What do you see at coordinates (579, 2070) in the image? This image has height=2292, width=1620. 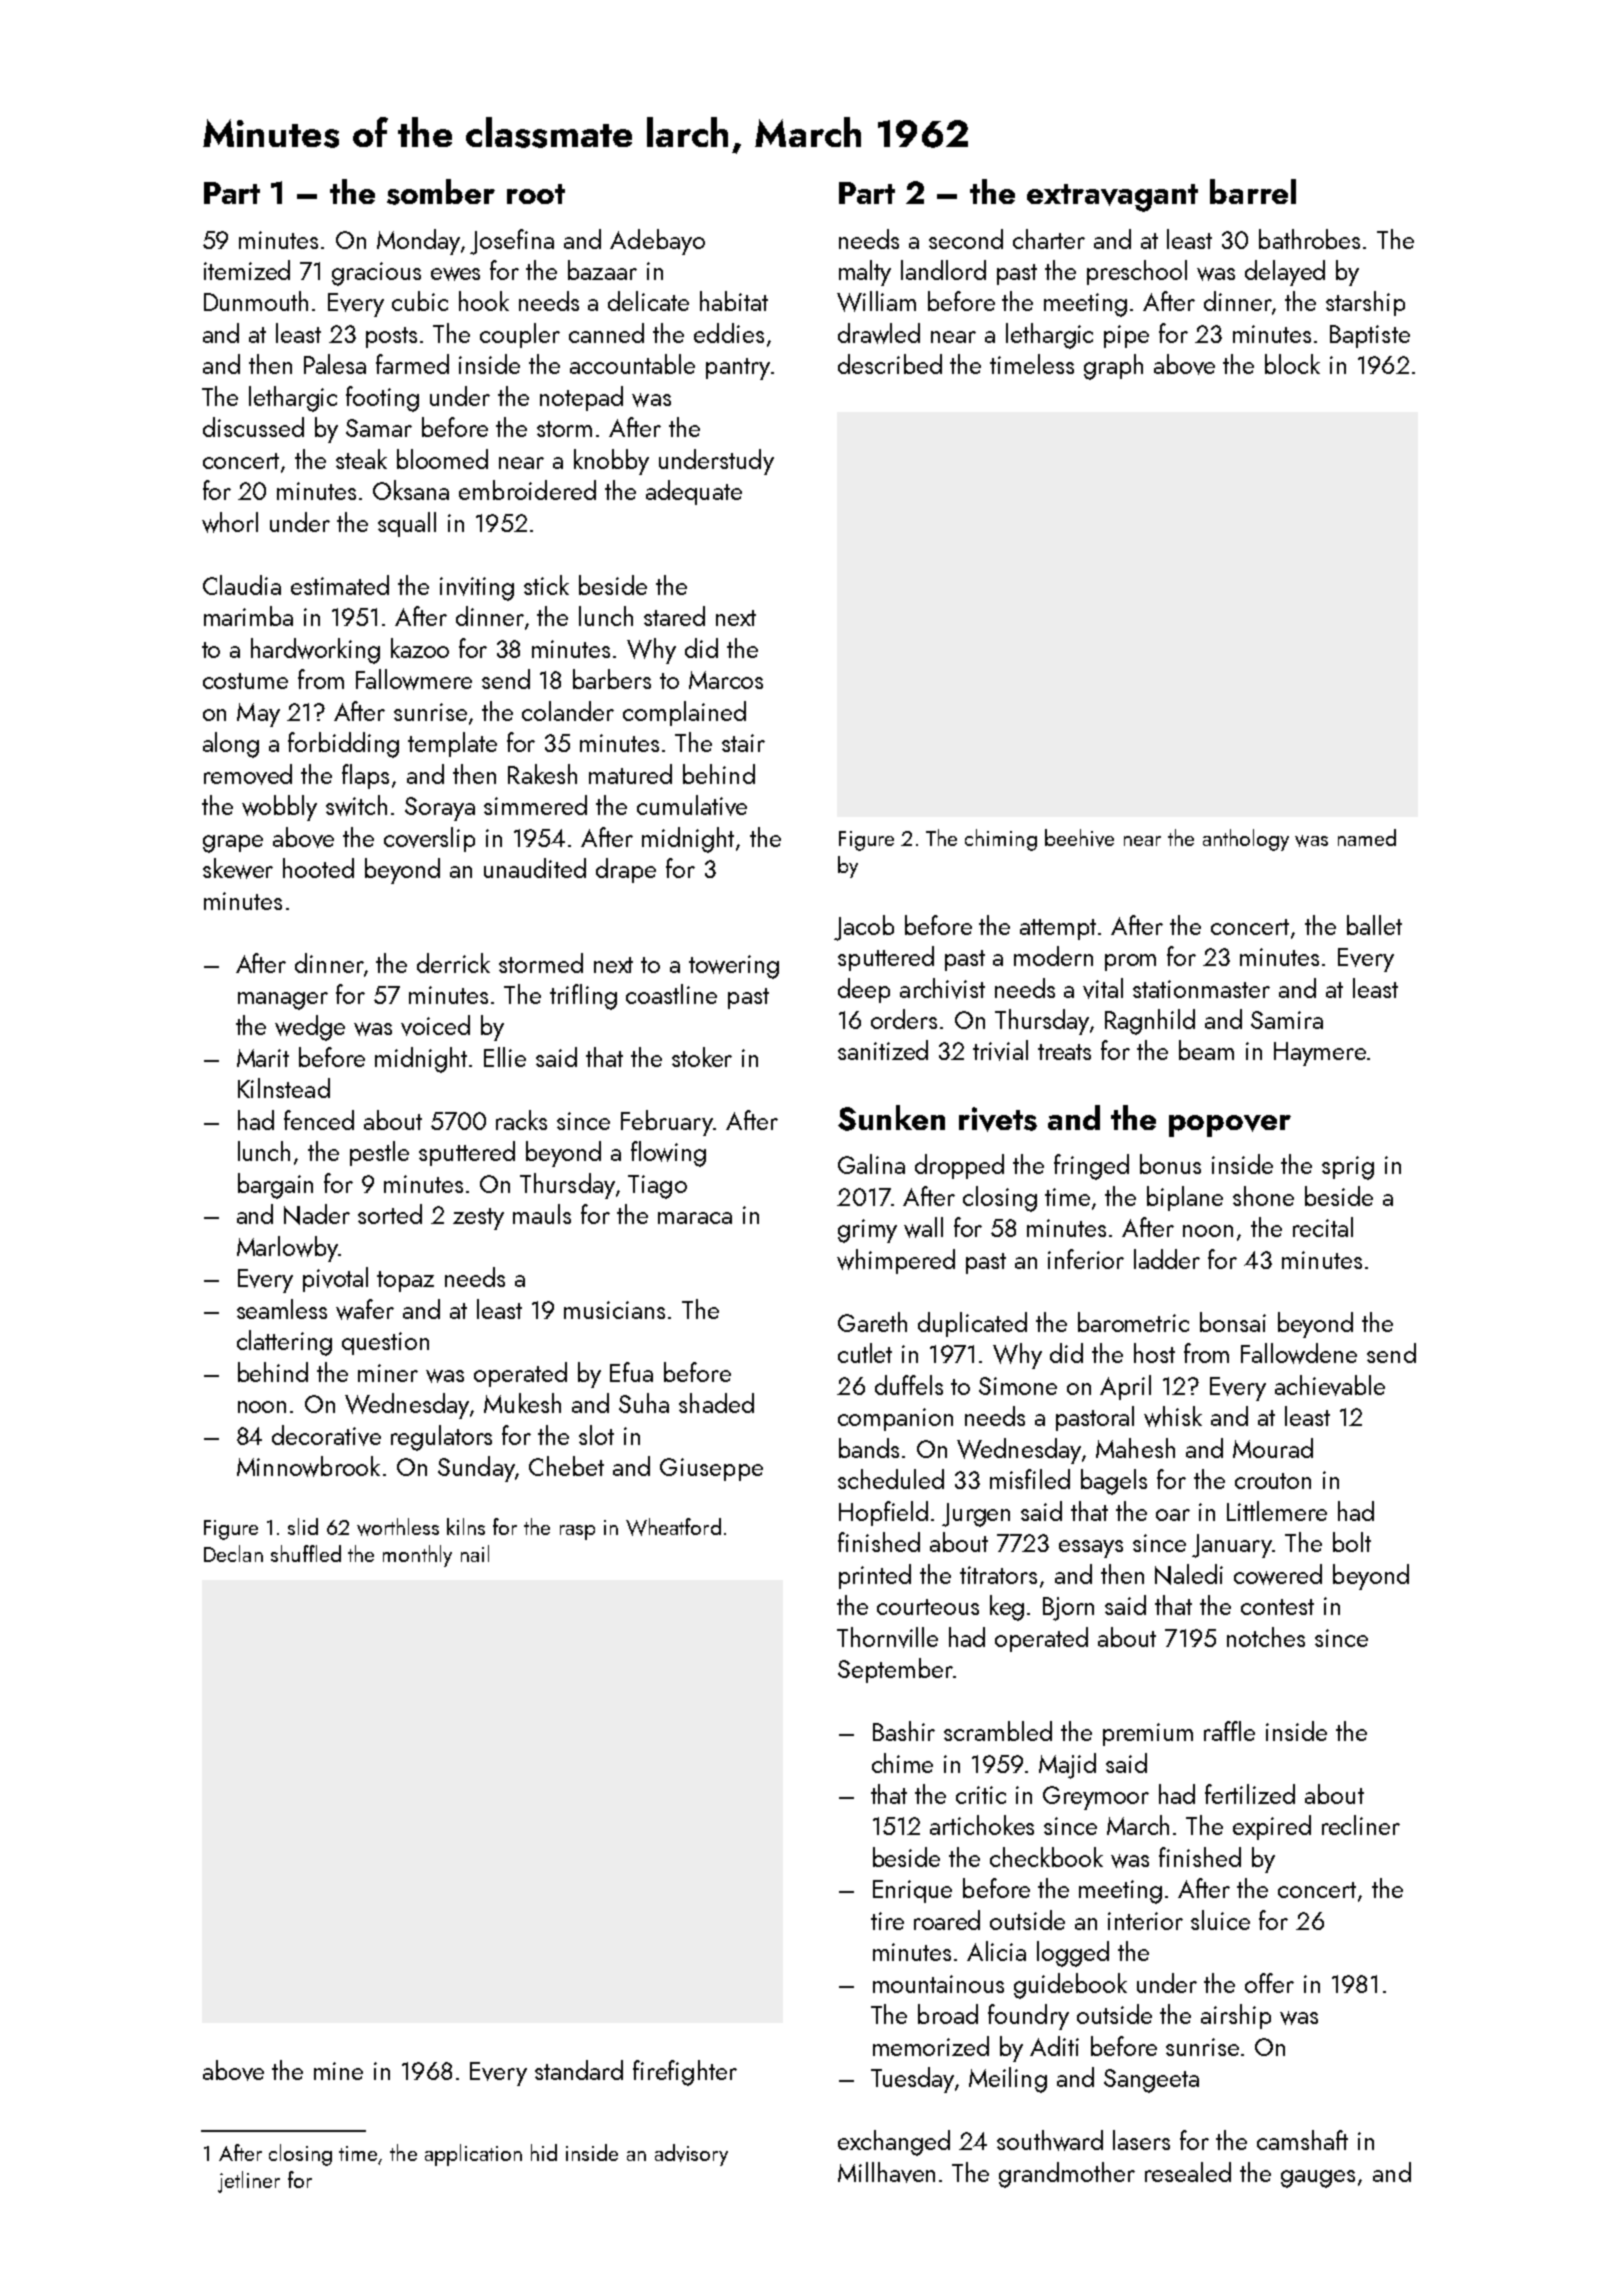 I see `standard` at bounding box center [579, 2070].
